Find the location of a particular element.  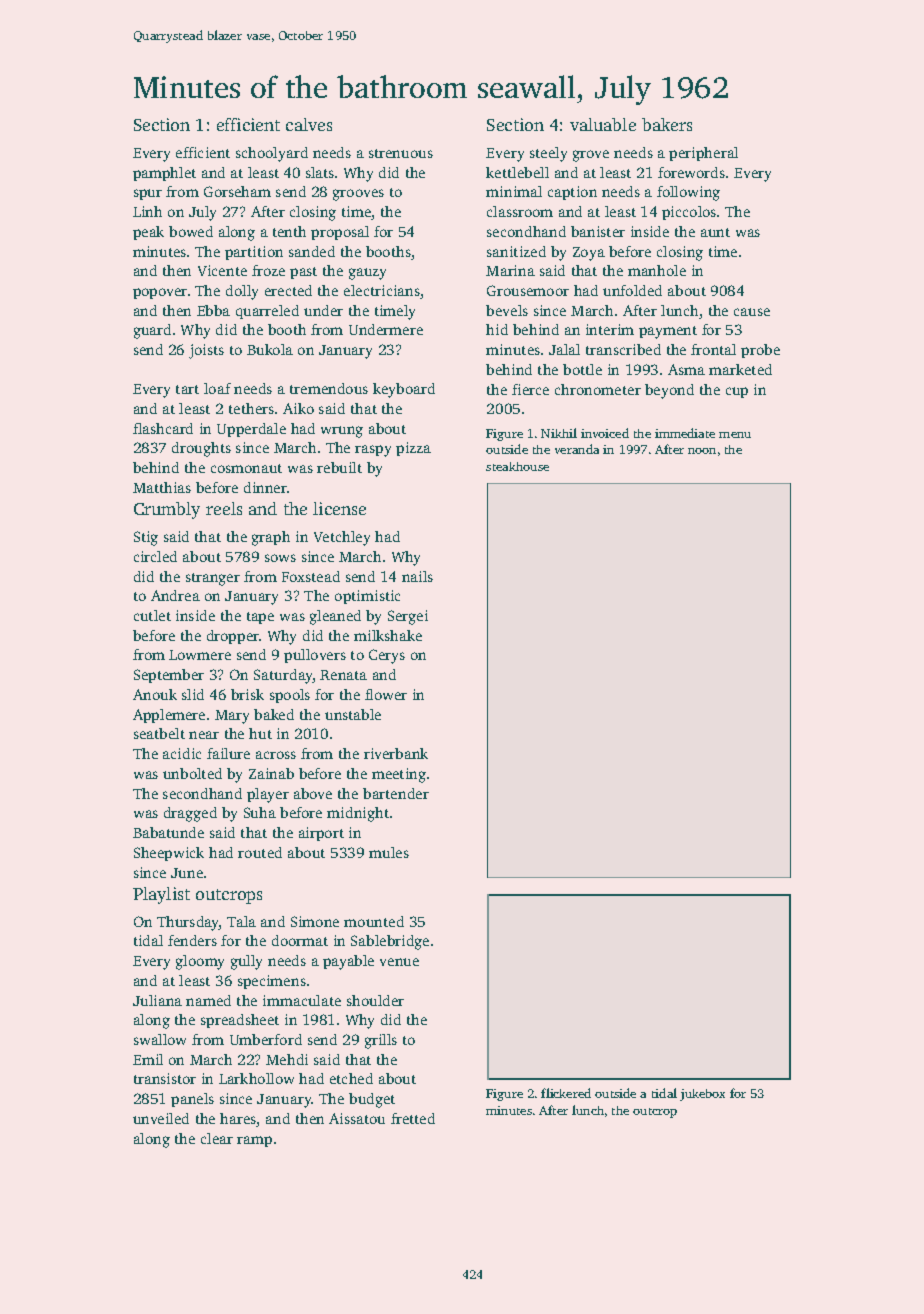

calves is located at coordinates (309, 124).
